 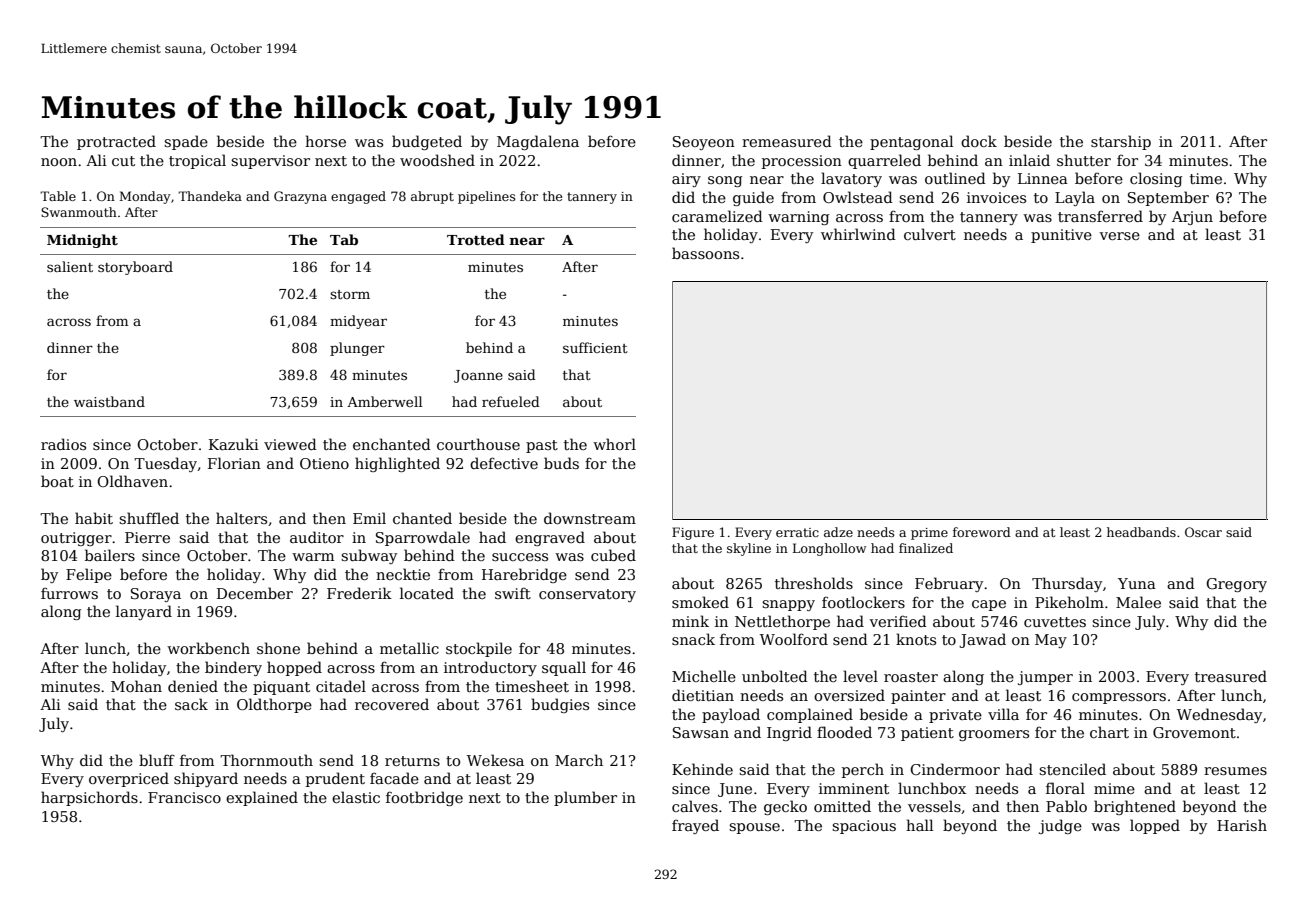 What do you see at coordinates (234, 444) in the document?
I see `Kazuki` at bounding box center [234, 444].
